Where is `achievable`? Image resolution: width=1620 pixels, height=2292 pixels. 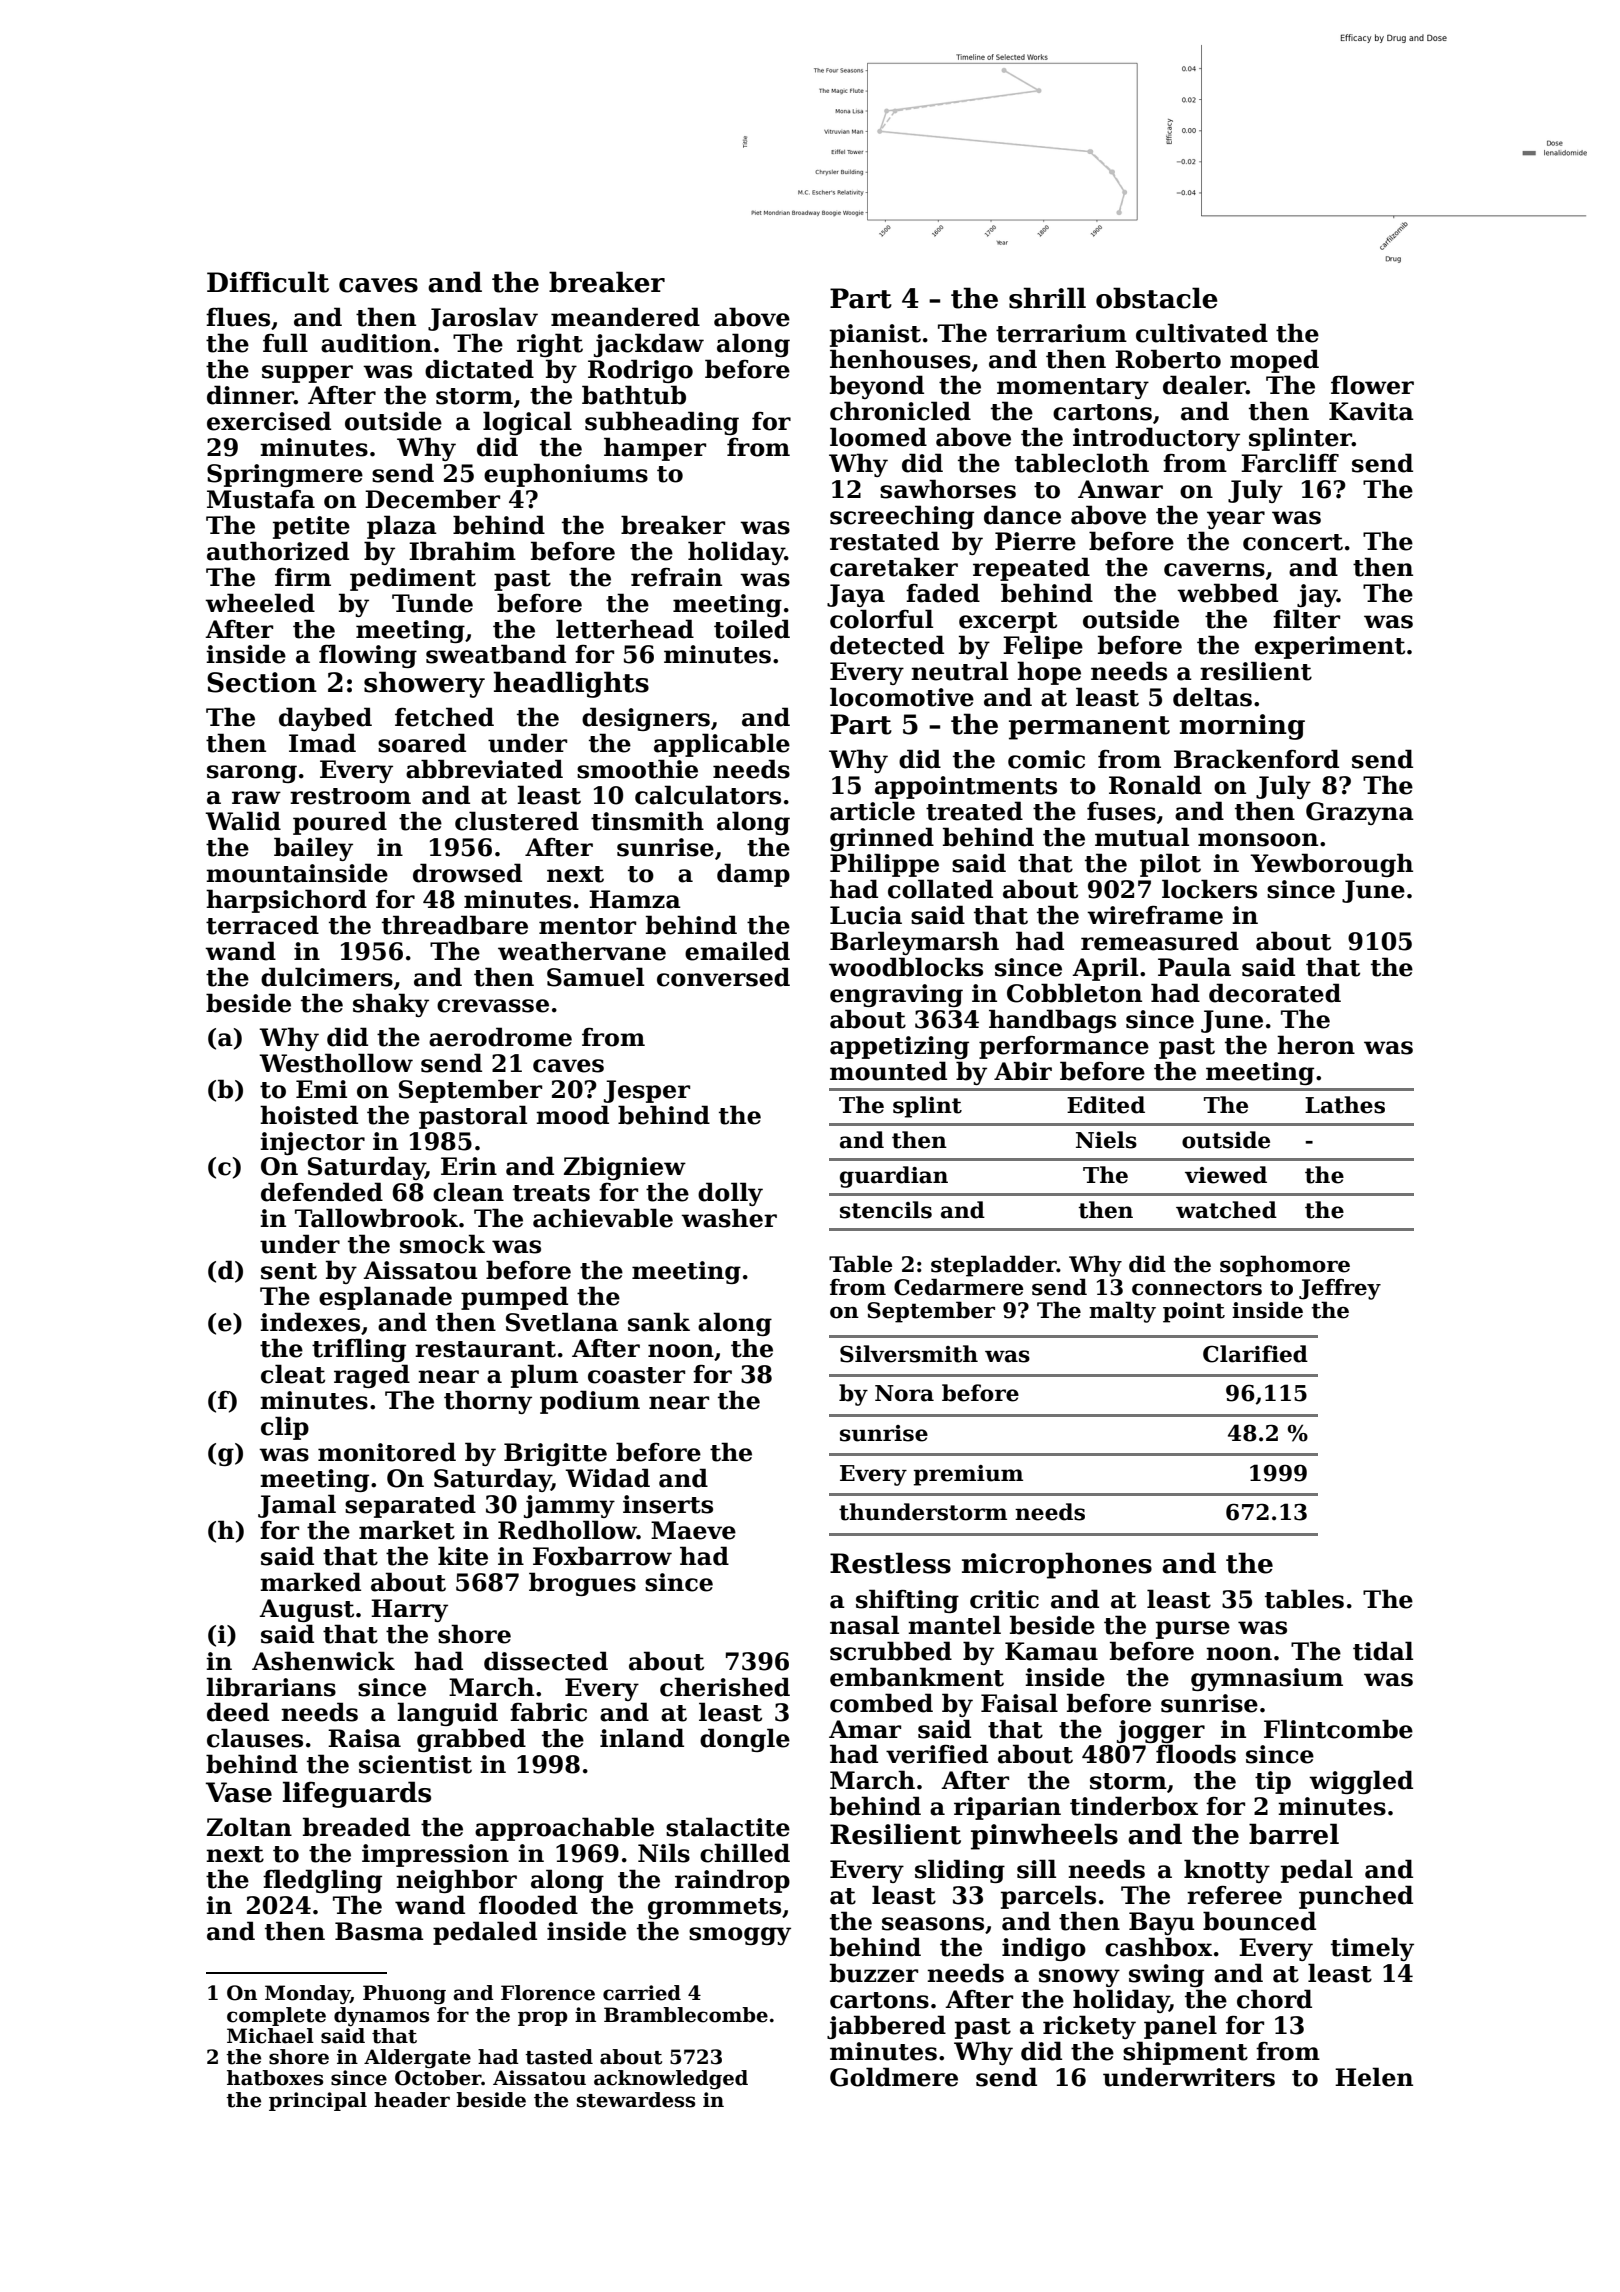 achievable is located at coordinates (603, 1218).
